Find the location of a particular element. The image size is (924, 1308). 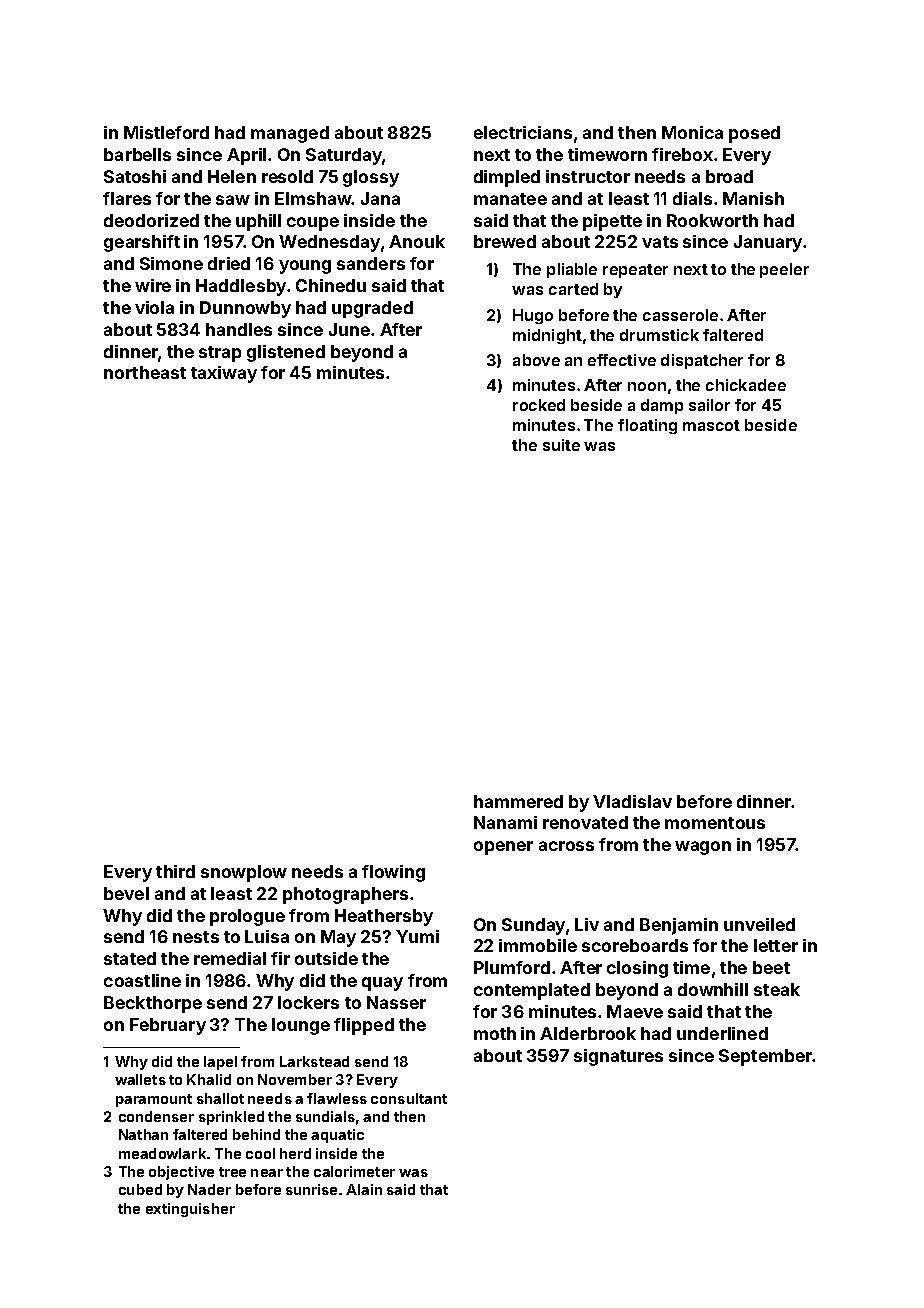

Mistleford is located at coordinates (166, 132).
